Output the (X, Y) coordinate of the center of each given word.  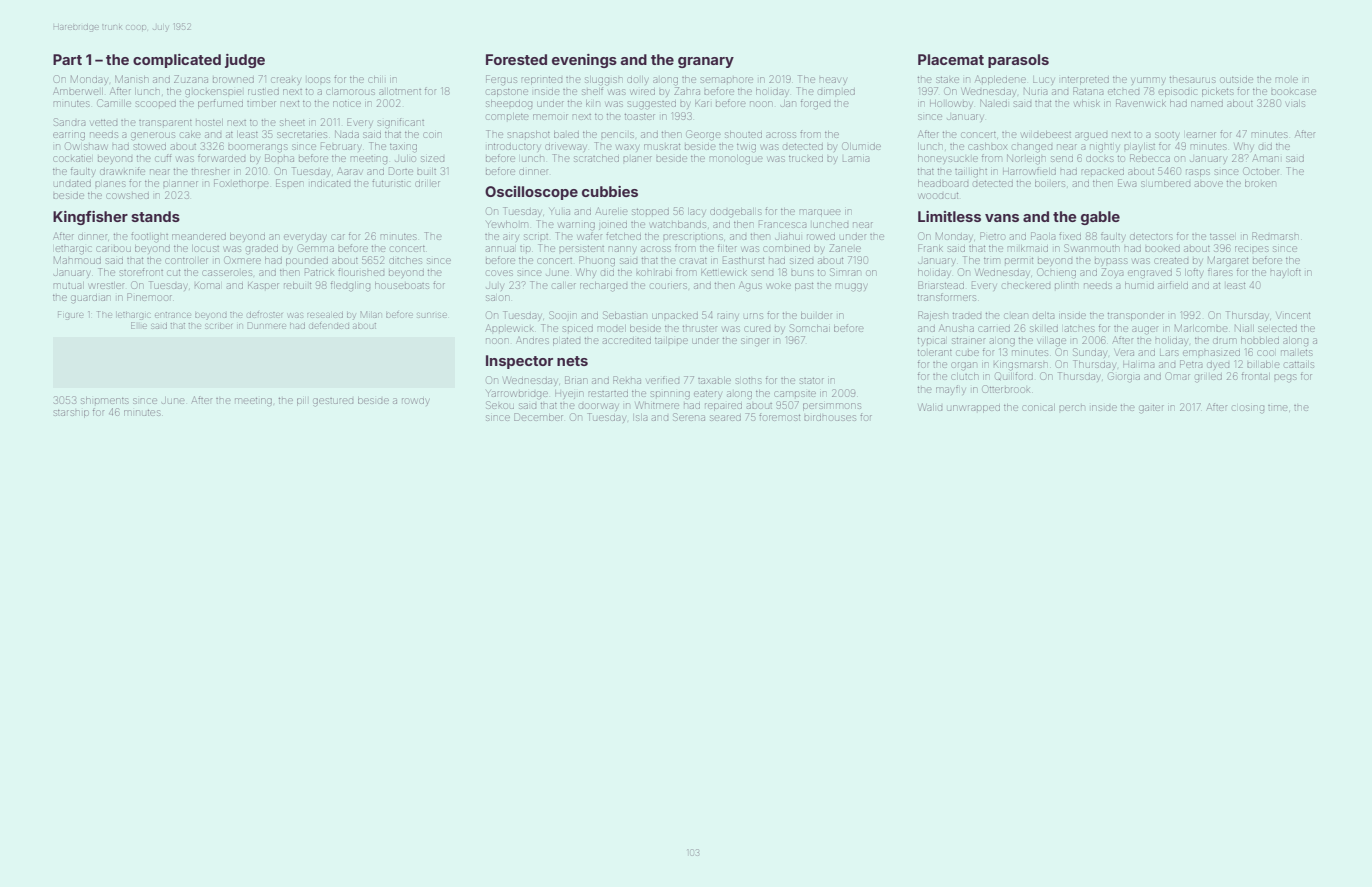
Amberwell (78, 91)
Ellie (138, 325)
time (1278, 408)
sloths (749, 381)
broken (1260, 183)
